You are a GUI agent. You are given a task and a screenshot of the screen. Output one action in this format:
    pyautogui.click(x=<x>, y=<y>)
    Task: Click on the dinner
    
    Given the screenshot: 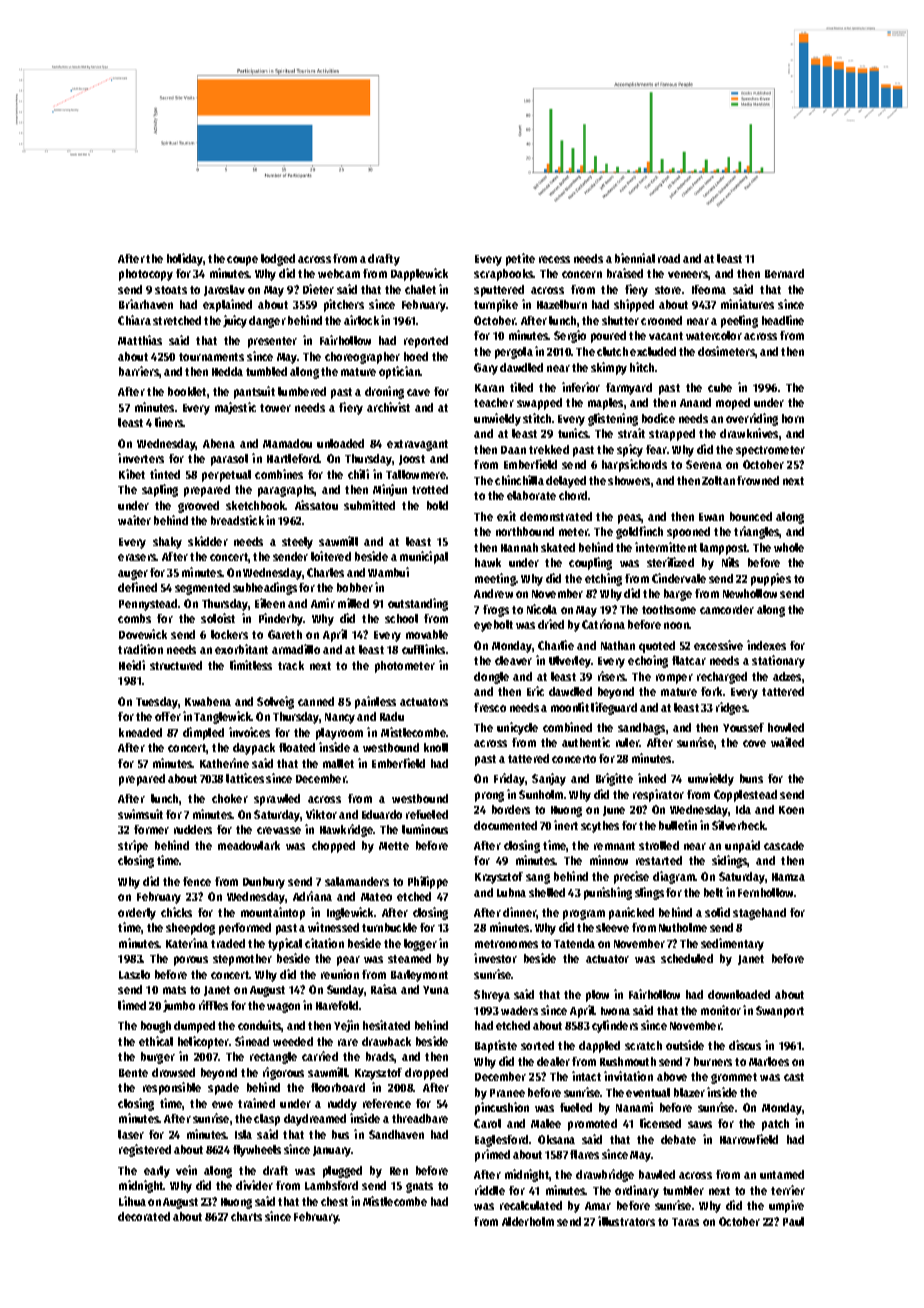 What is the action you would take?
    pyautogui.click(x=520, y=913)
